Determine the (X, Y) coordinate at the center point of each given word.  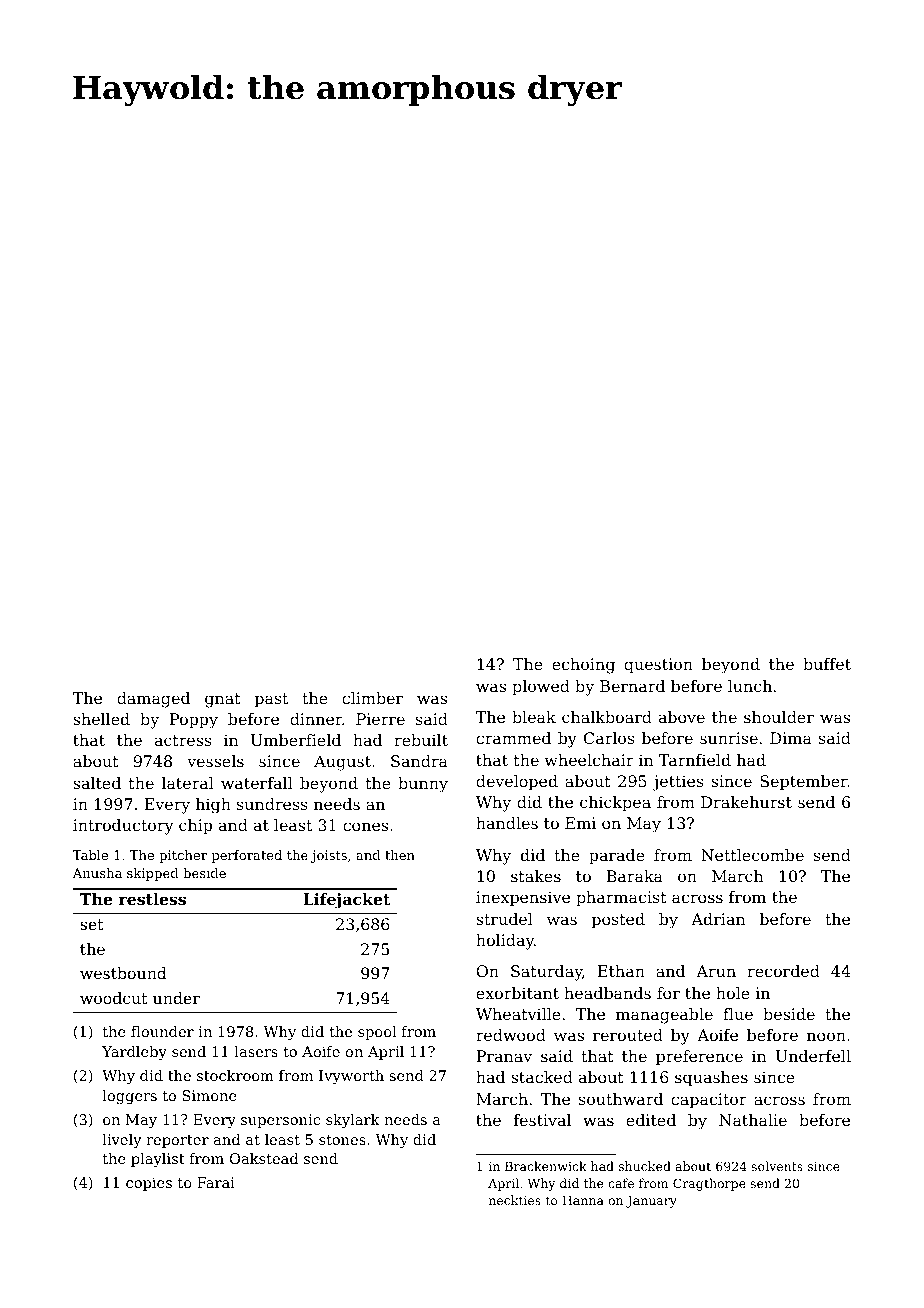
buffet (827, 664)
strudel (504, 919)
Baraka (634, 876)
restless (152, 899)
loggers (129, 1097)
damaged (153, 700)
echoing (583, 666)
